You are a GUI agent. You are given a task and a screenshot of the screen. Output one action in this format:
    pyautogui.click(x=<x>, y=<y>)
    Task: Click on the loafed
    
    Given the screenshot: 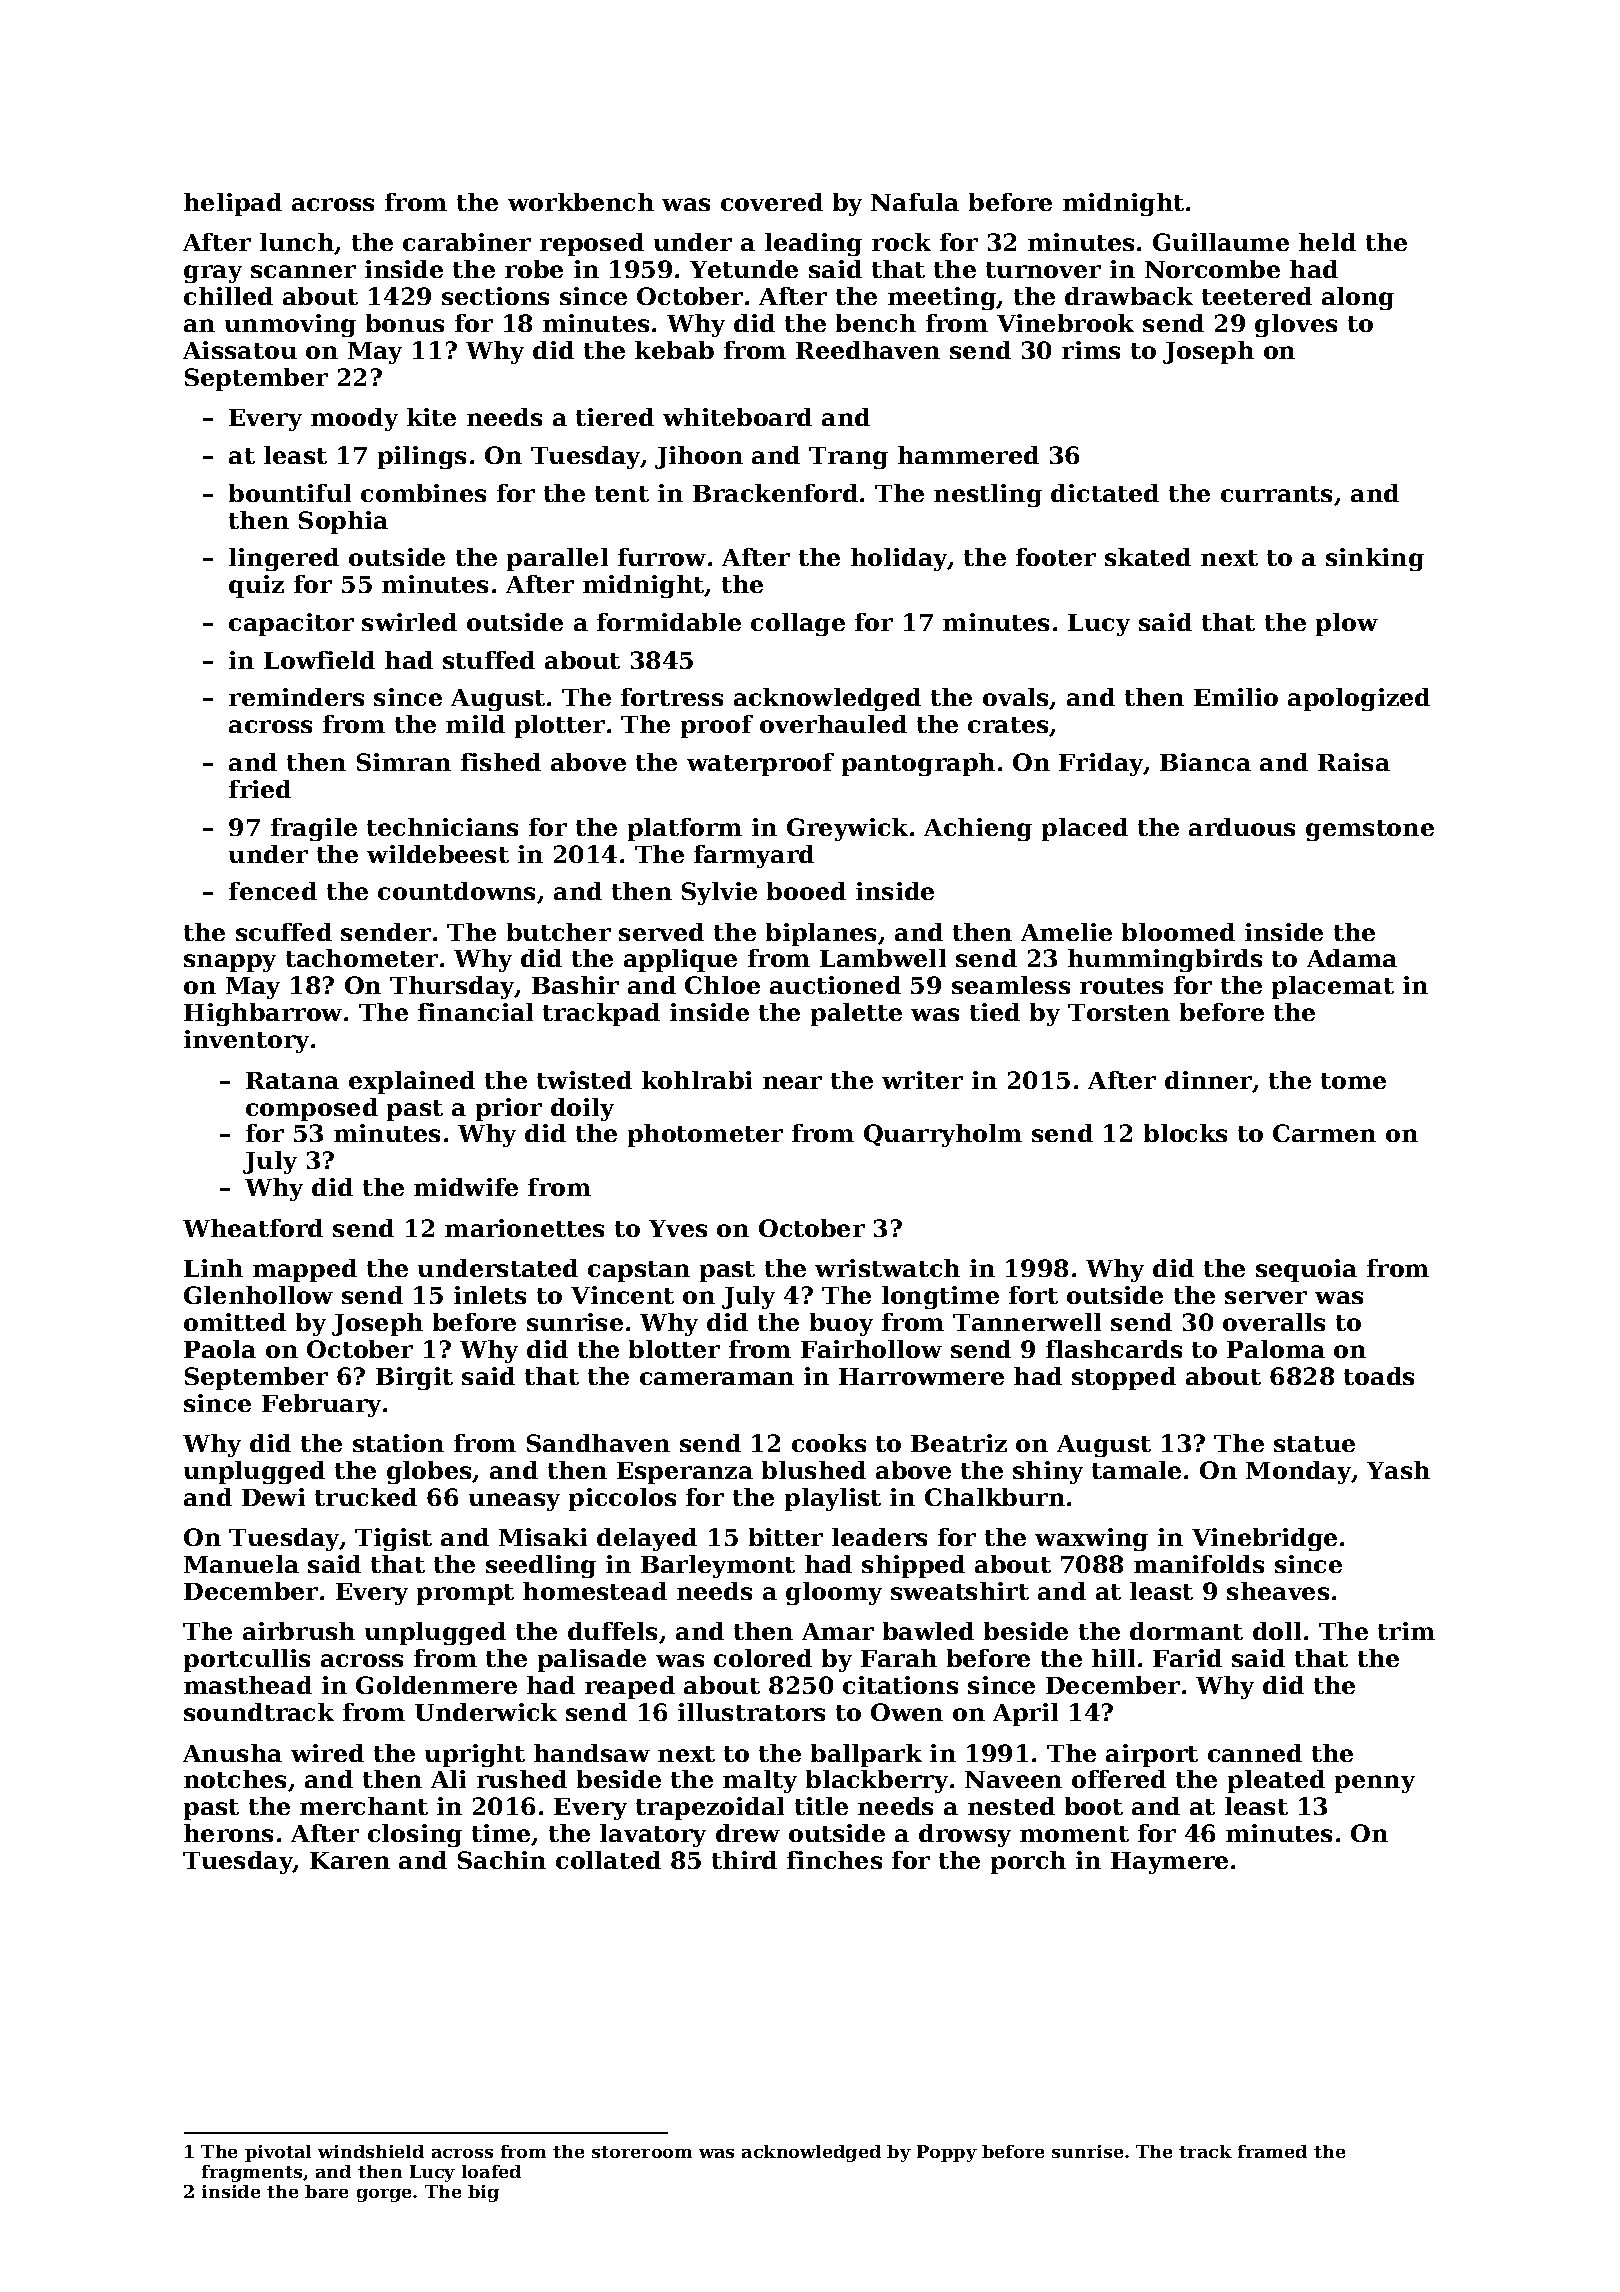 What is the action you would take?
    pyautogui.click(x=491, y=2171)
